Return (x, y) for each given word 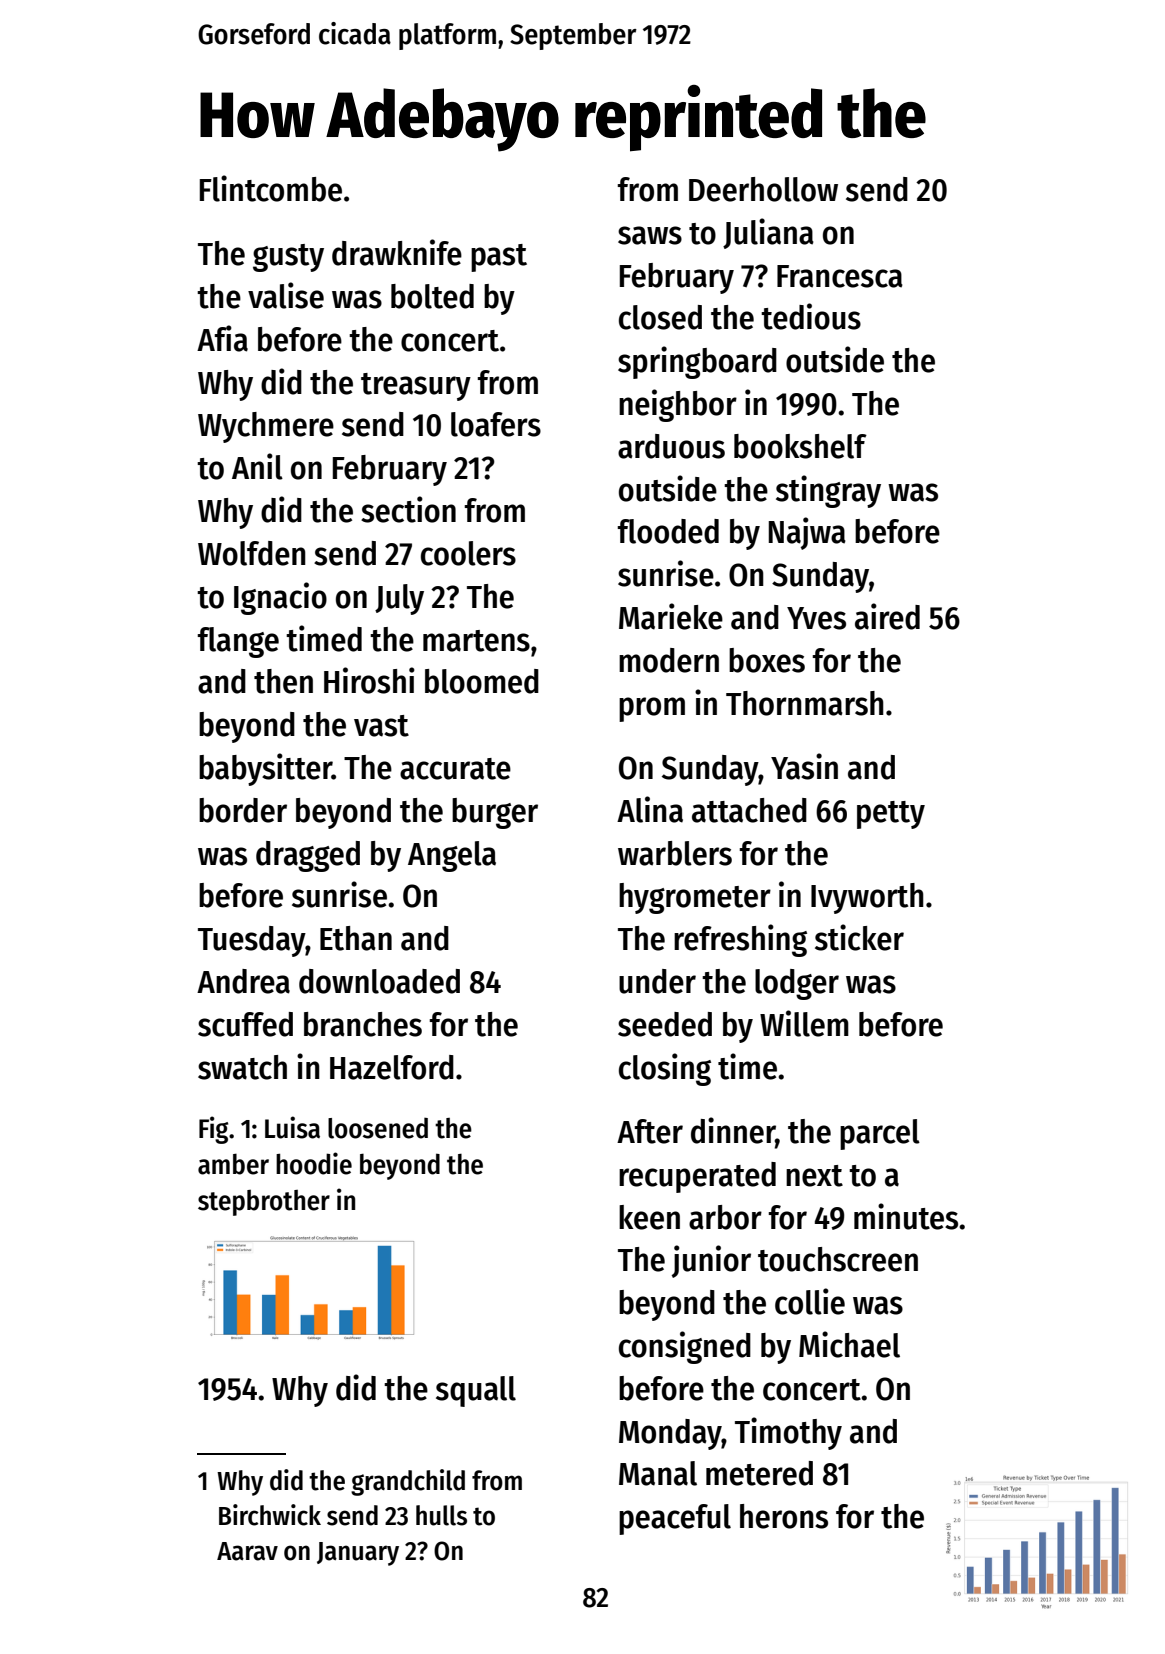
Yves (816, 618)
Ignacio (280, 598)
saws (650, 235)
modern (669, 660)
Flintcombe (271, 188)
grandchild (408, 1482)
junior (711, 1261)
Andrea (243, 981)
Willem (804, 1023)
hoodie (314, 1163)
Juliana (768, 233)
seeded (665, 1024)
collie (810, 1301)
